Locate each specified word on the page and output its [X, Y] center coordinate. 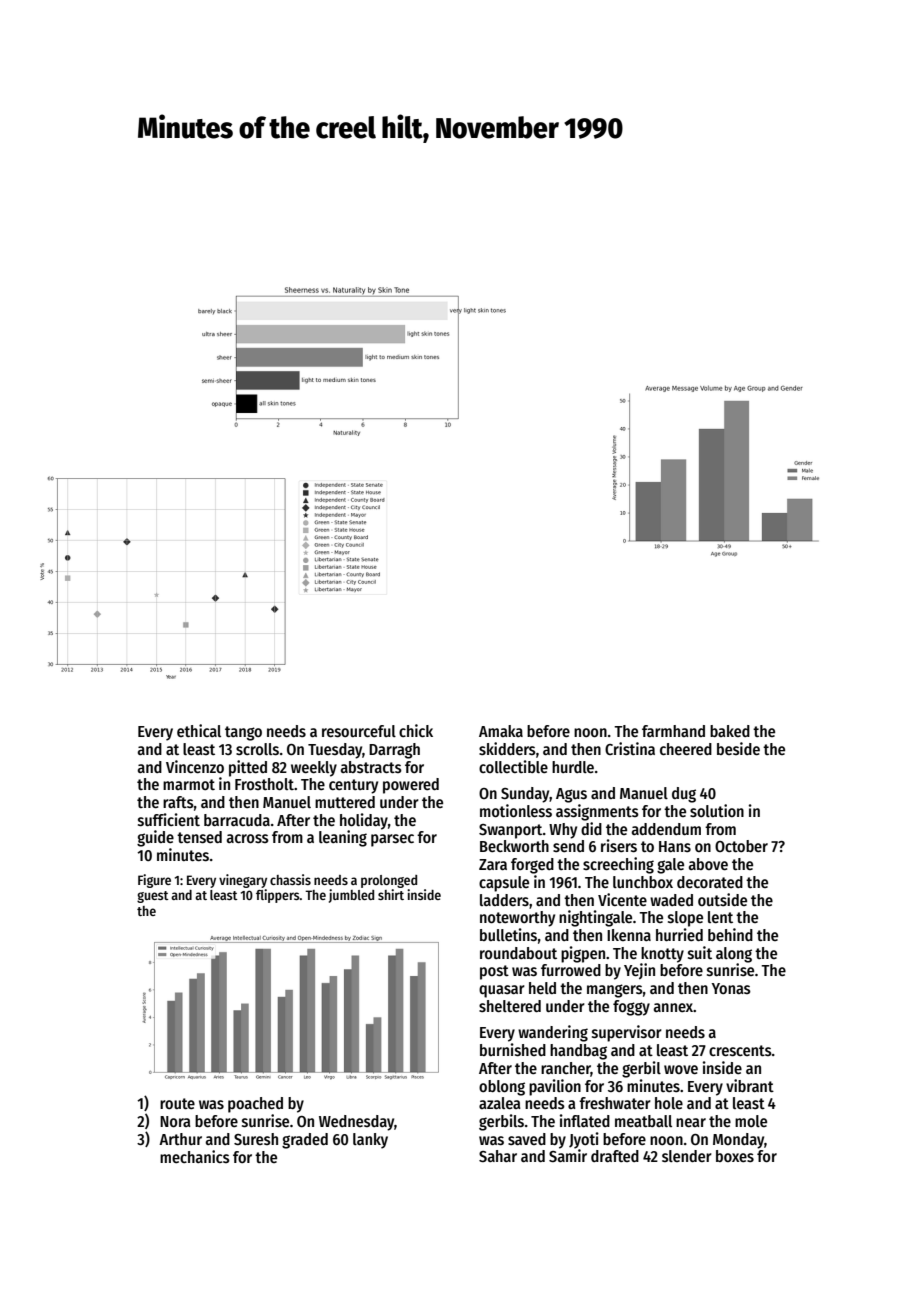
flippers [278, 896]
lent [720, 917]
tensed [199, 837]
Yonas [731, 988]
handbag [578, 1052]
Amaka [501, 731]
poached [255, 1105]
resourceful [359, 731]
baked [730, 731]
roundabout [518, 953]
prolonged [389, 881]
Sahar [498, 1156]
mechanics [195, 1156]
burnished [513, 1050]
